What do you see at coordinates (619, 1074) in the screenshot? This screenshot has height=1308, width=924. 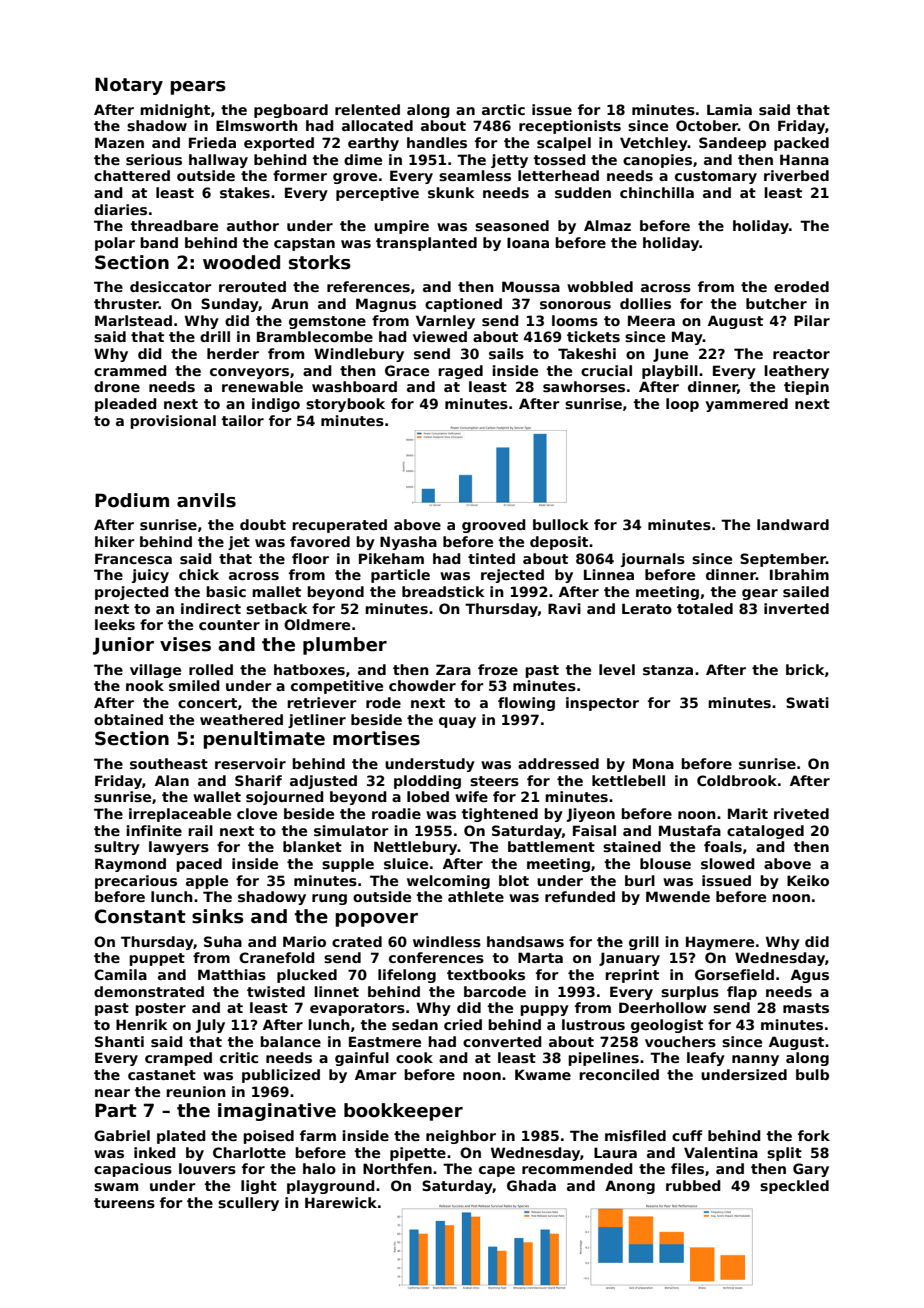 I see `reconciled` at bounding box center [619, 1074].
